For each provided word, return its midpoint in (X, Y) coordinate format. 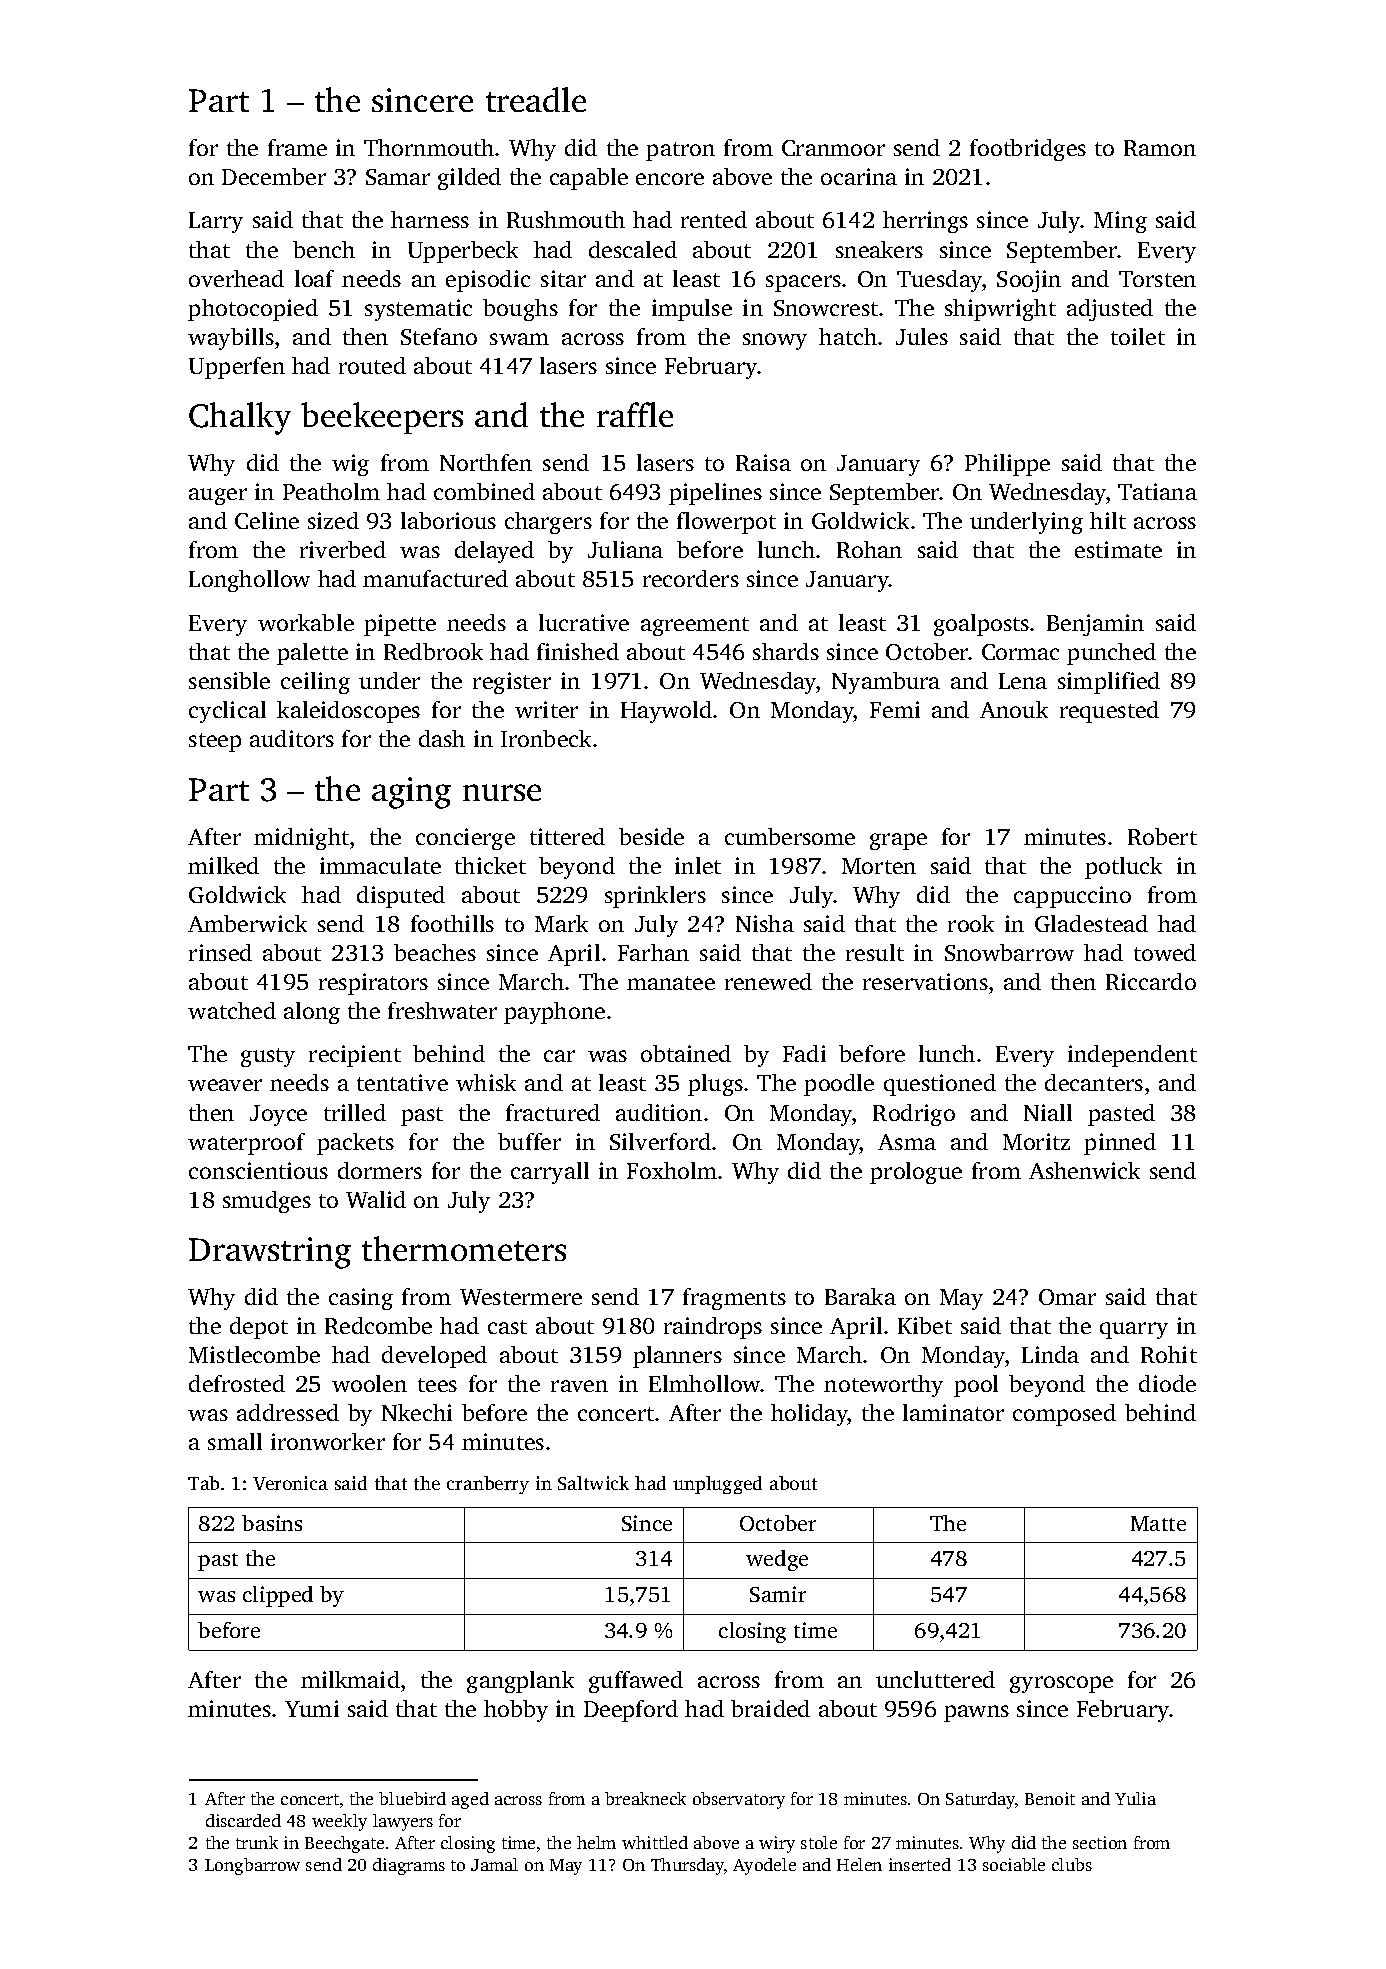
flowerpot (726, 523)
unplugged (717, 1485)
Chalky (240, 418)
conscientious (258, 1170)
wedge (777, 1560)
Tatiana (1157, 491)
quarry (1134, 1330)
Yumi (312, 1708)
